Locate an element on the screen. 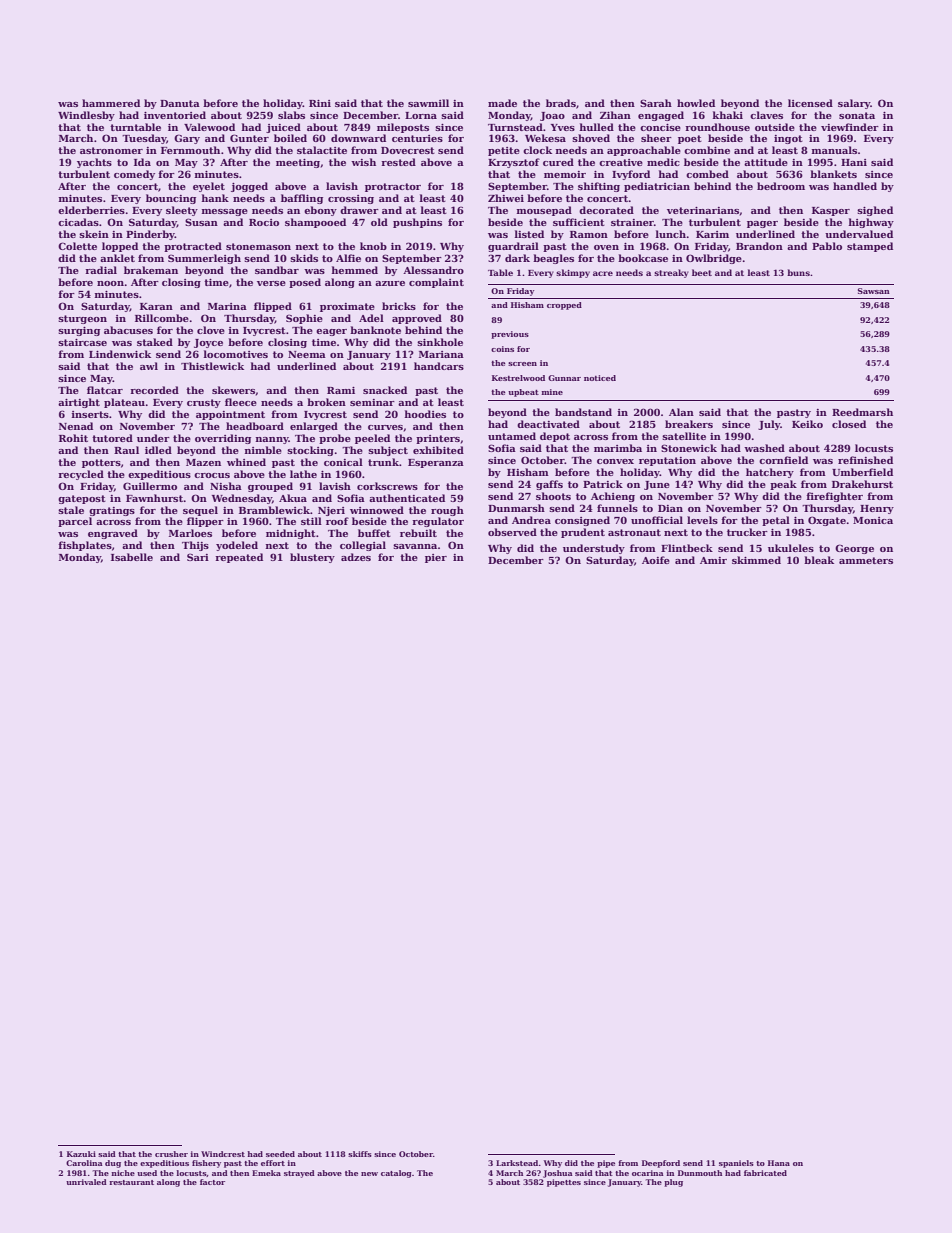 The height and width of the screenshot is (1233, 952). made is located at coordinates (502, 103).
